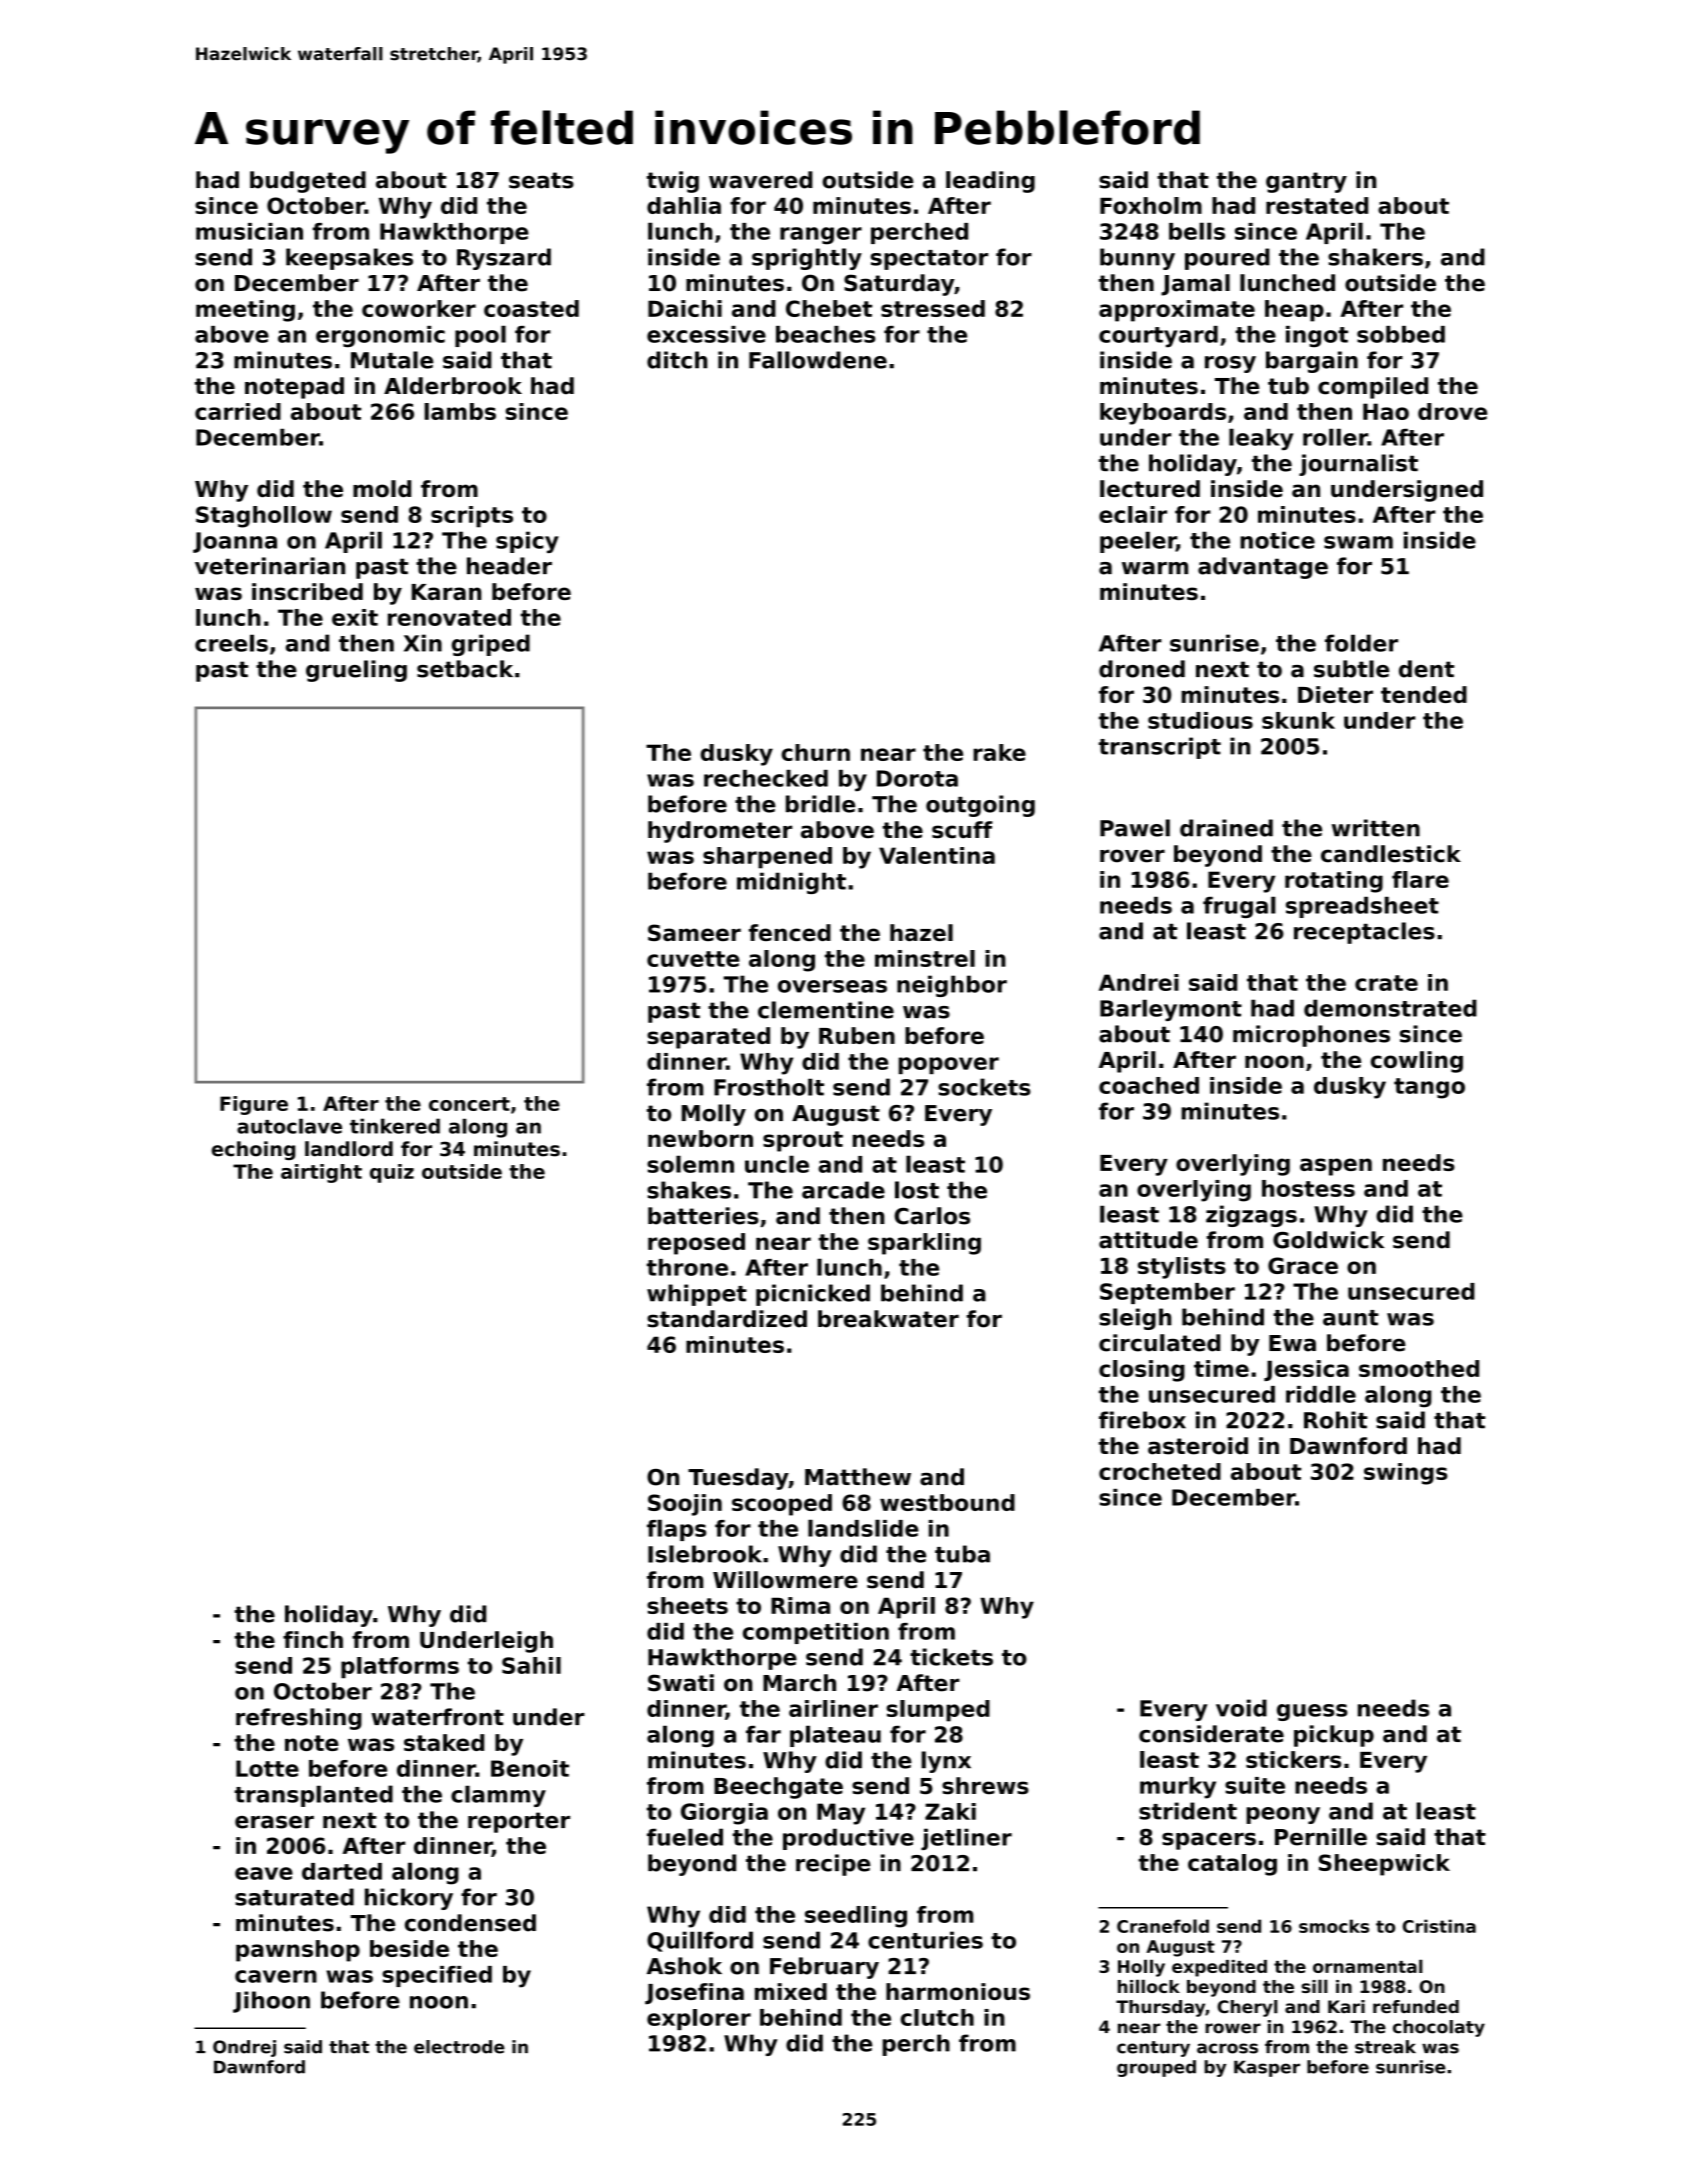 Image resolution: width=1683 pixels, height=2178 pixels. What do you see at coordinates (1142, 669) in the screenshot?
I see `droned` at bounding box center [1142, 669].
